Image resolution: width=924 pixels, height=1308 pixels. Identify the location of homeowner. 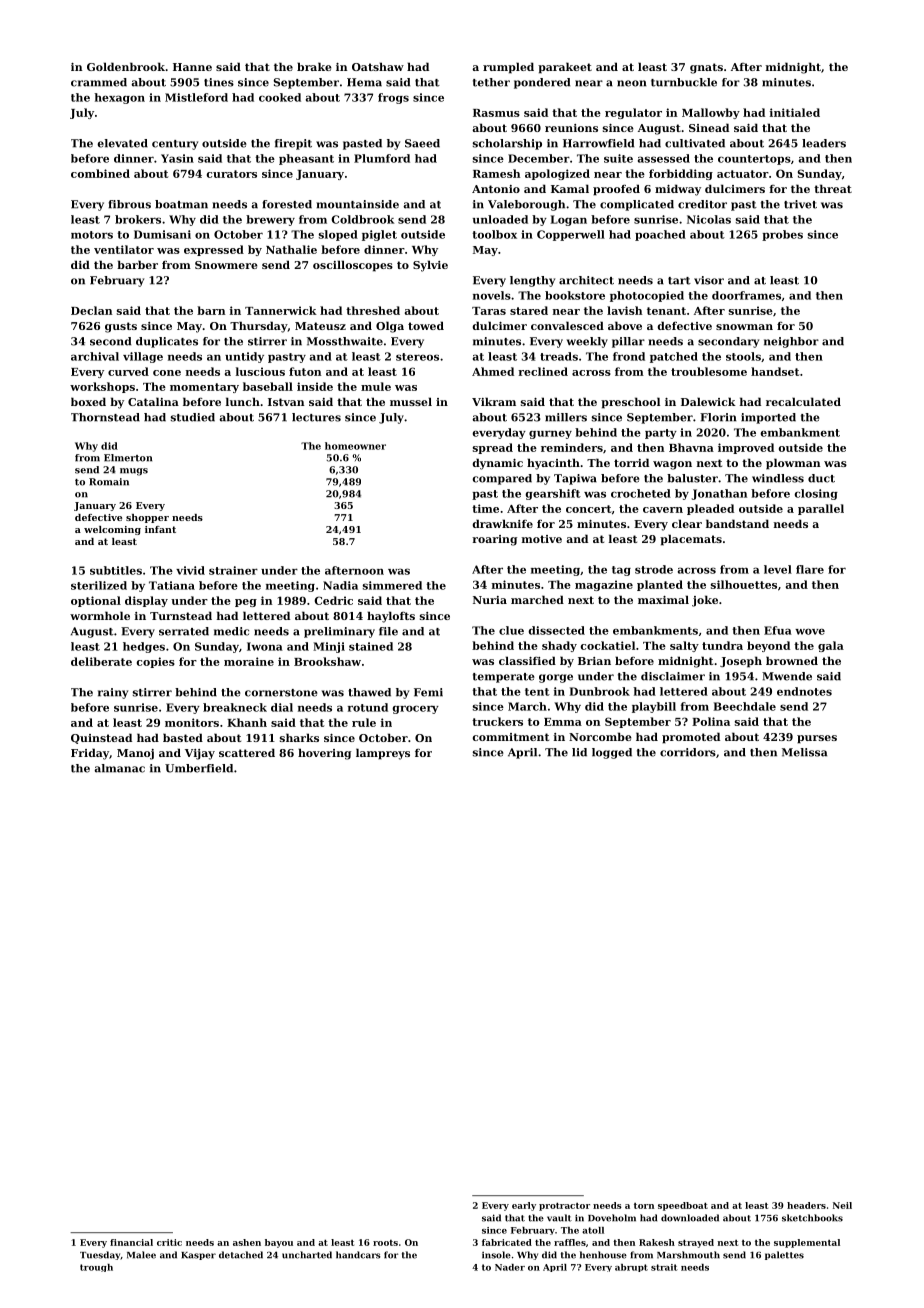
(355, 446).
